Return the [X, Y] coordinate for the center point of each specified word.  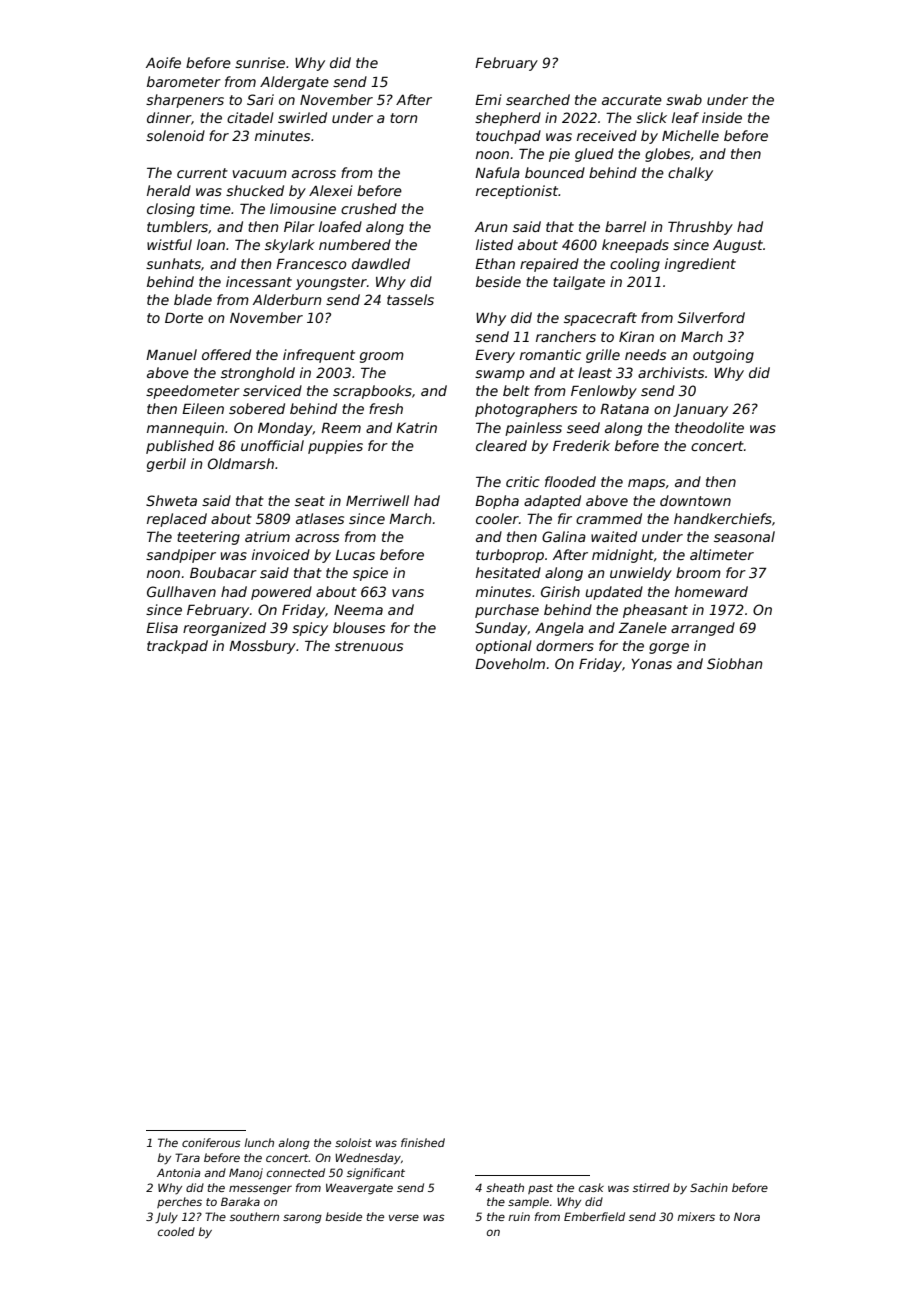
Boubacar [223, 572]
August [738, 246]
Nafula [497, 172]
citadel [250, 117]
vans [408, 593]
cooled [176, 1231]
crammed [609, 518]
